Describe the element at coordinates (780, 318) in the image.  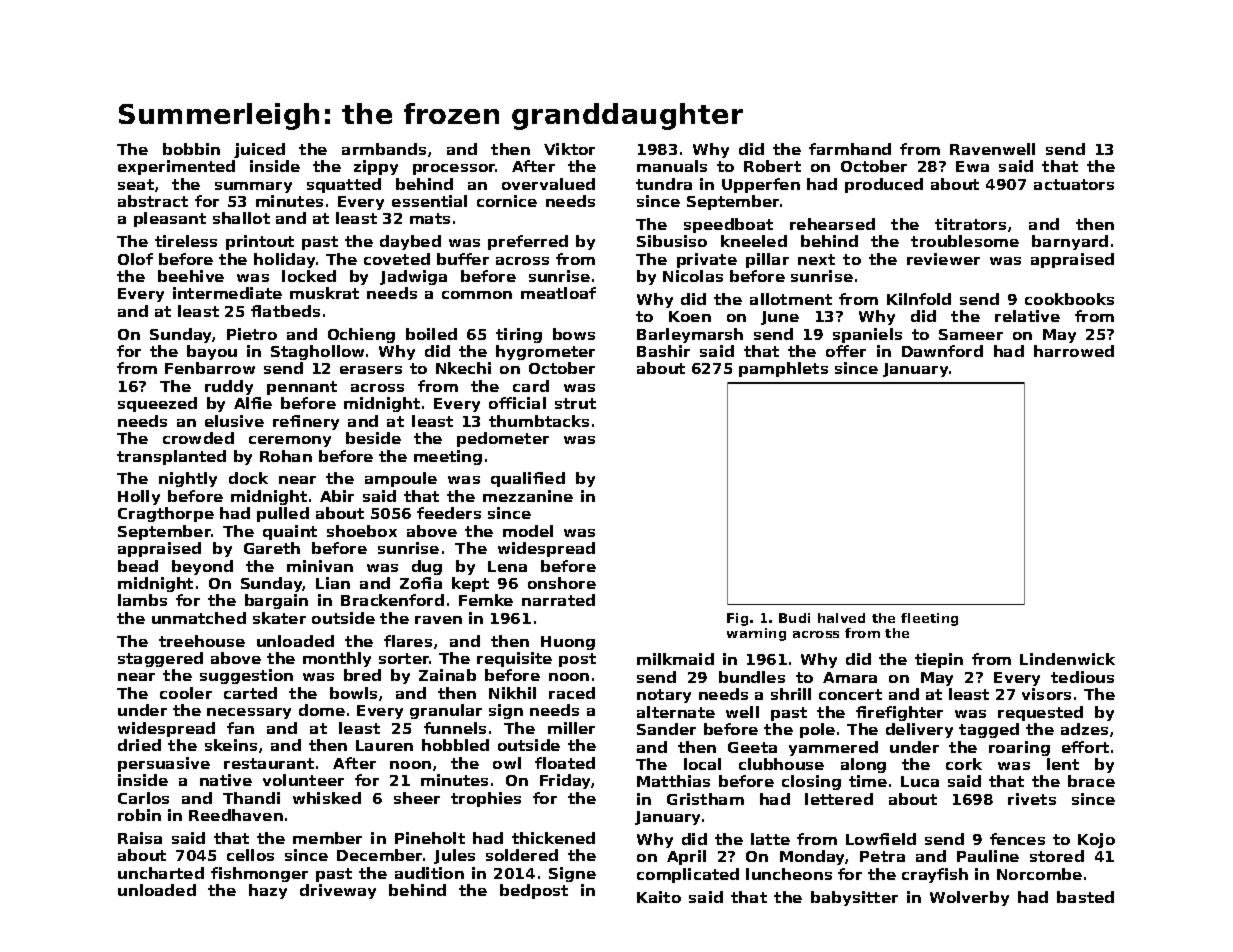
I see `June` at that location.
